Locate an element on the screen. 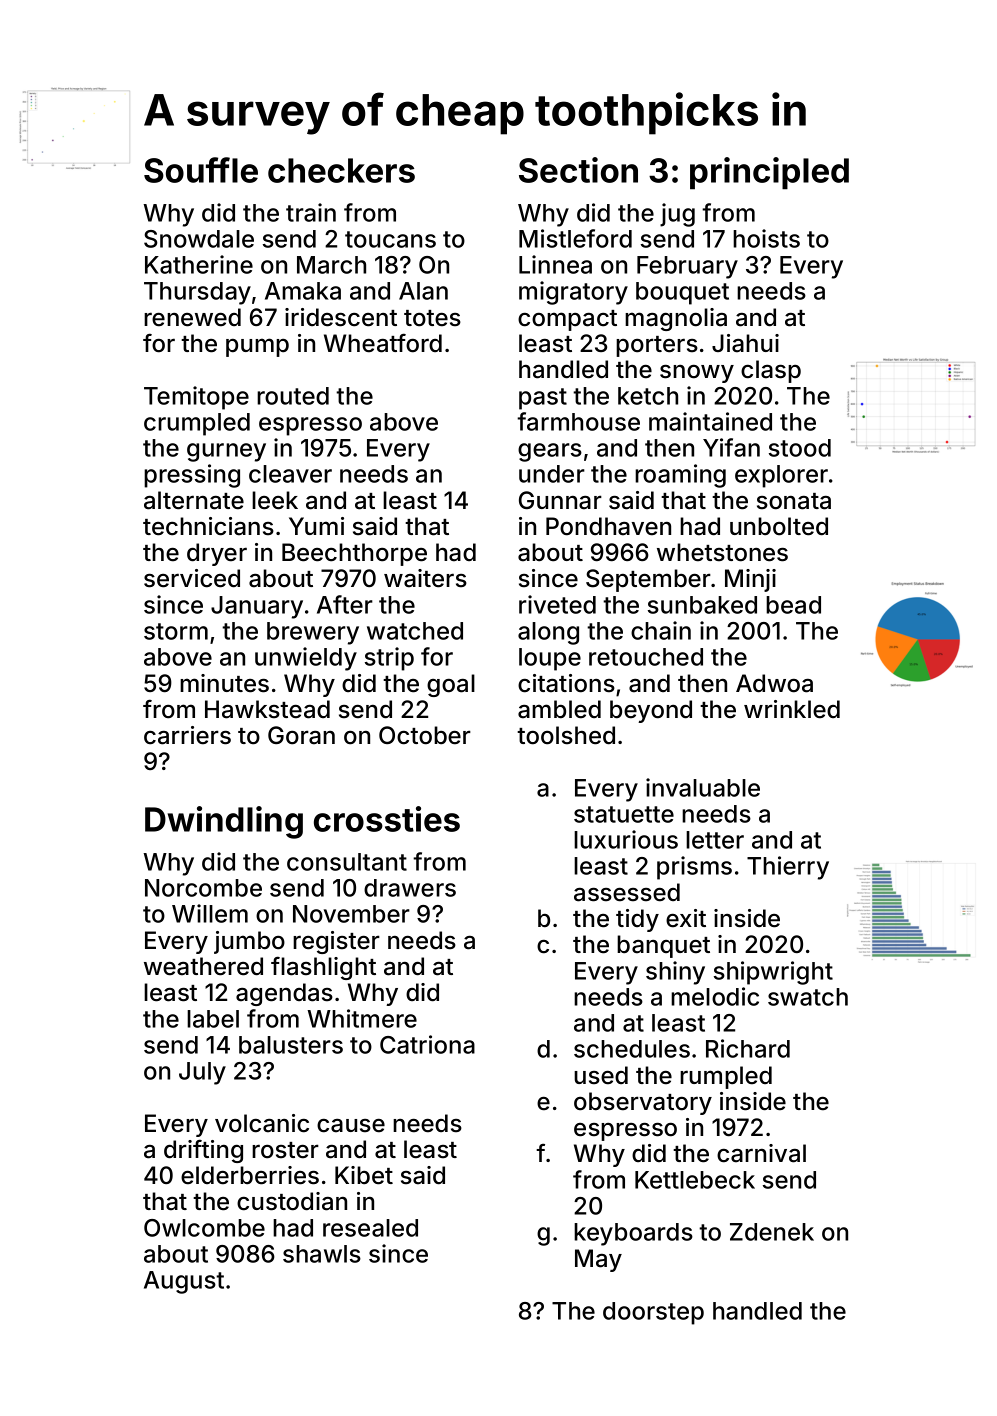 The image size is (997, 1416). compact is located at coordinates (567, 320).
